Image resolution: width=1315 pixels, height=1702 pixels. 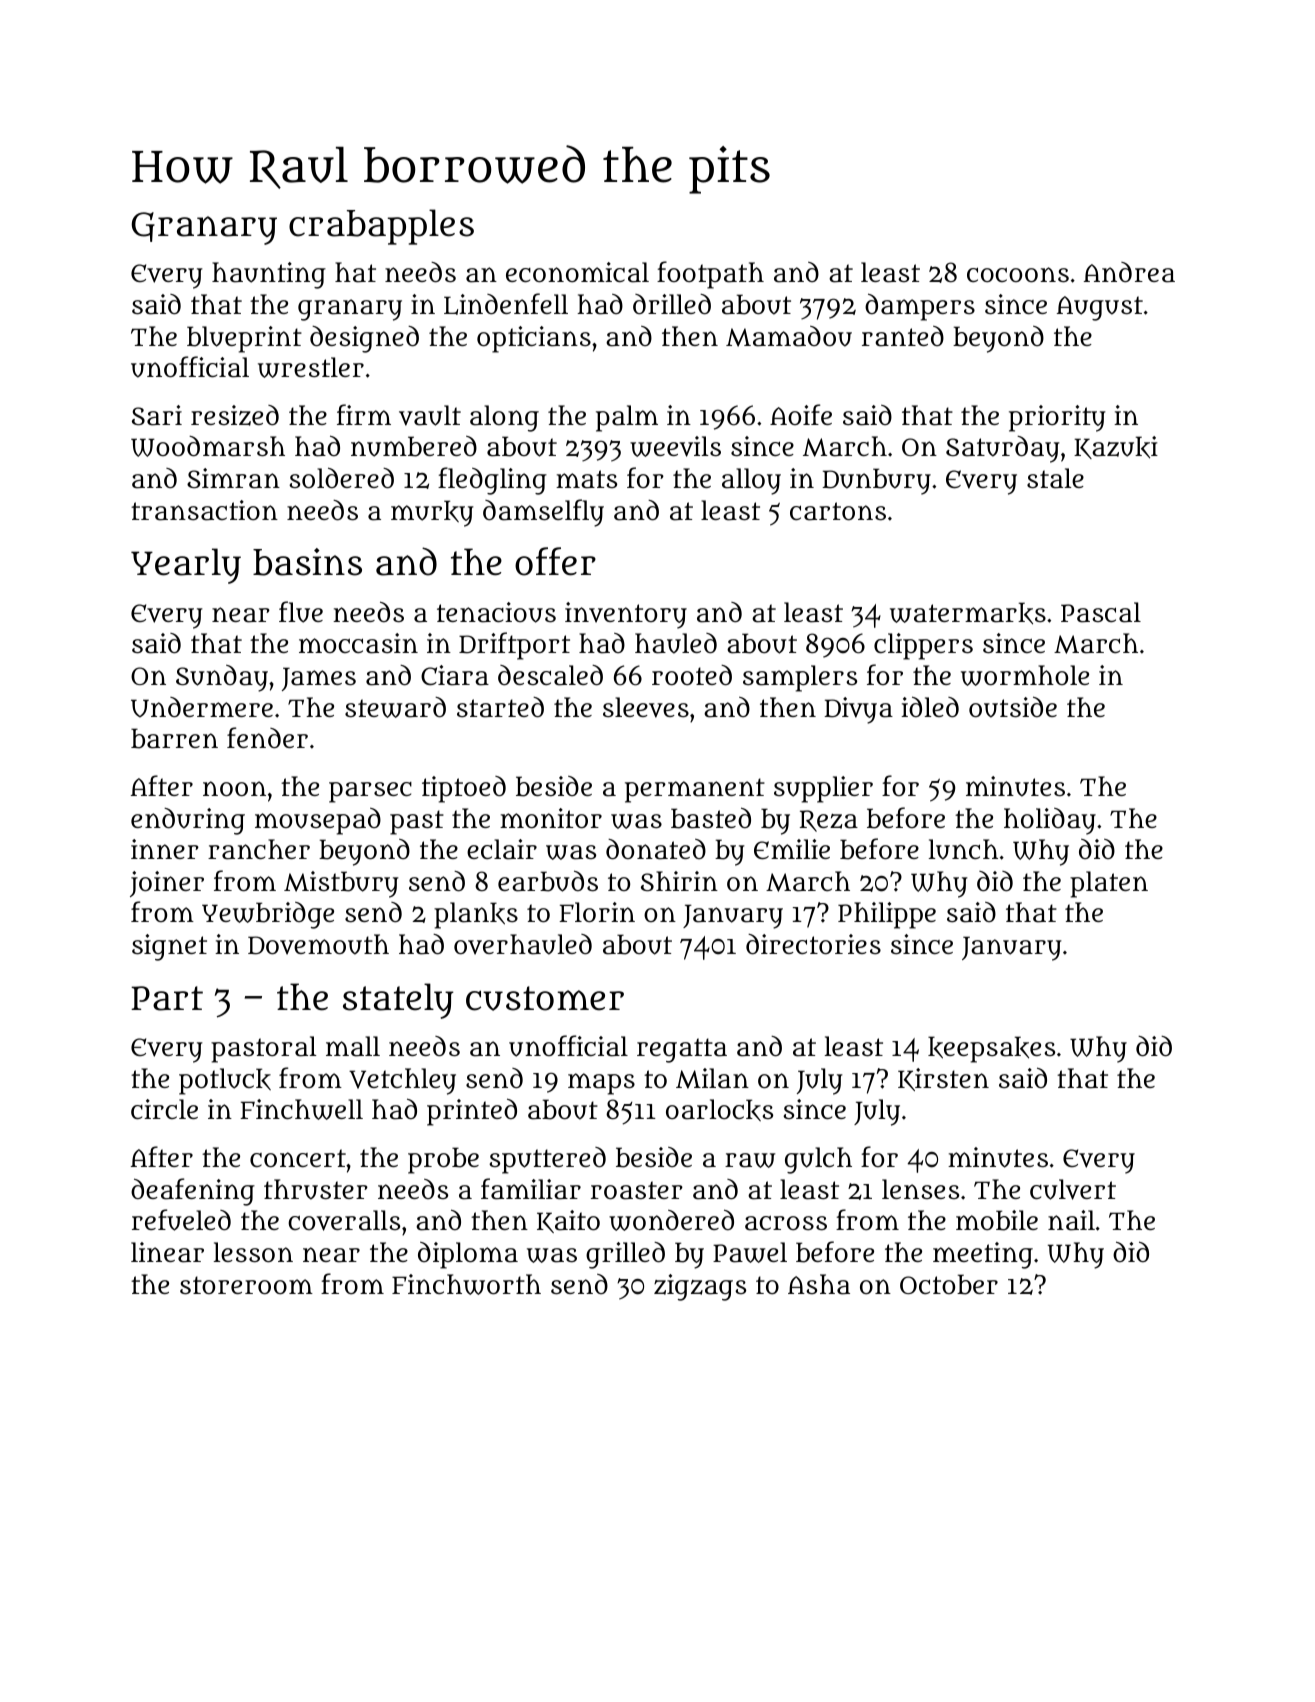 What do you see at coordinates (381, 227) in the screenshot?
I see `crabapples` at bounding box center [381, 227].
